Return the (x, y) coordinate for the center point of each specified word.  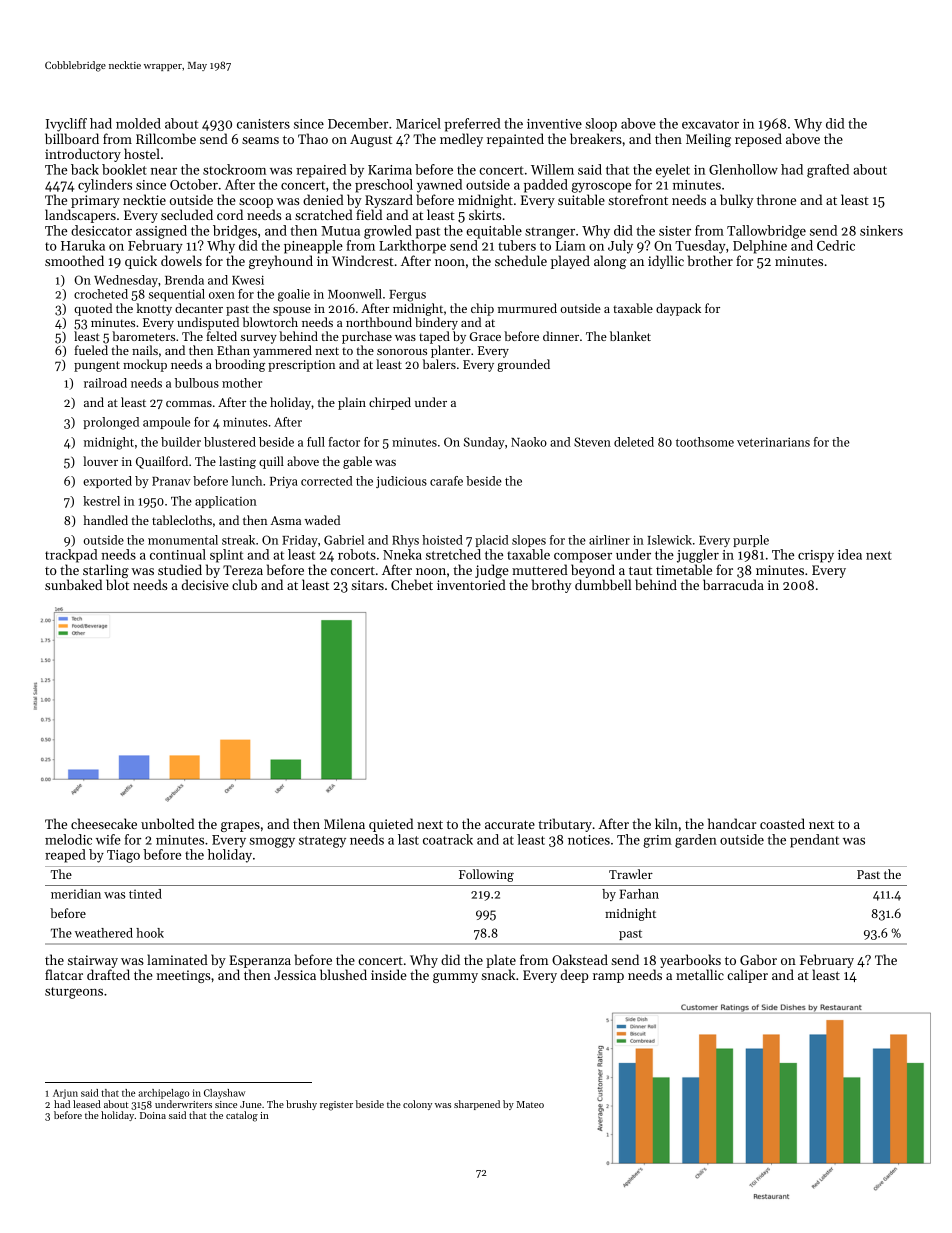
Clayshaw (224, 1094)
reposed (758, 140)
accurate (510, 824)
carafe (446, 481)
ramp (608, 978)
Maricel (418, 123)
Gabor (758, 959)
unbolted (167, 823)
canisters (263, 124)
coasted (782, 823)
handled (105, 520)
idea (850, 554)
